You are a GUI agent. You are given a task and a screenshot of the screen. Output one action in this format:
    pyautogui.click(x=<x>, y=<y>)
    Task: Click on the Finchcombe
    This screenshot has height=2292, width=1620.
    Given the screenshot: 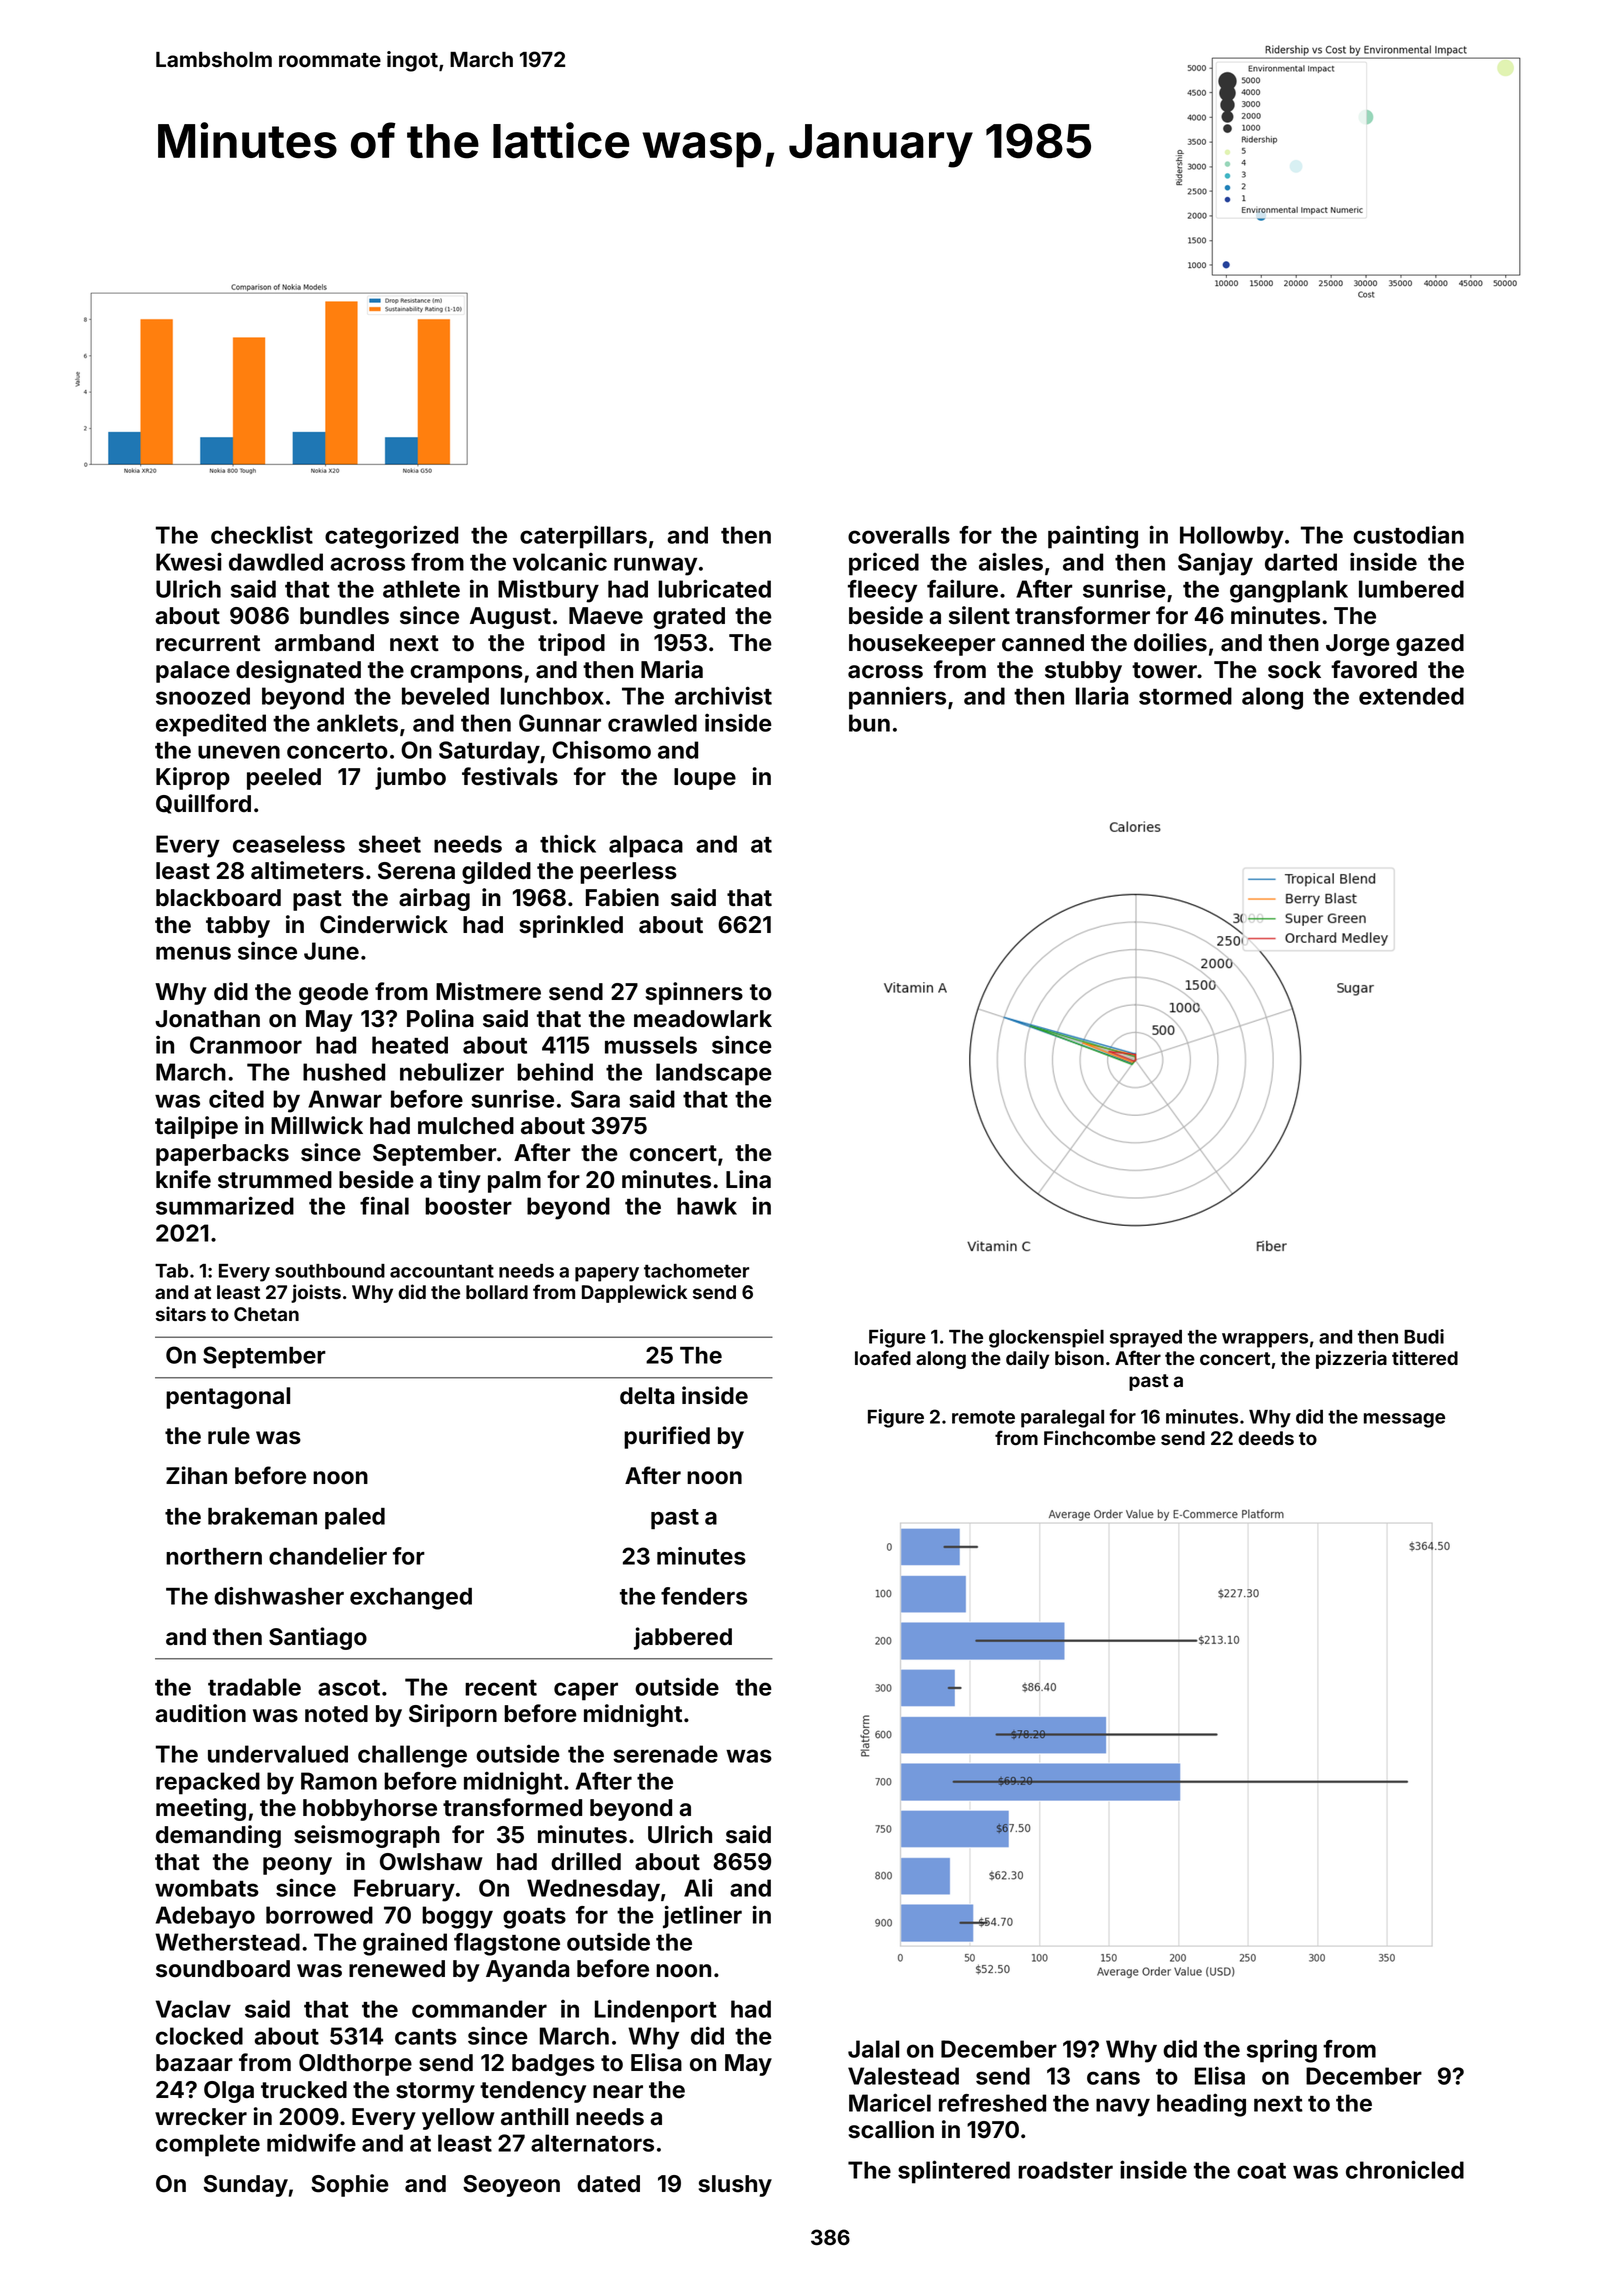 What is the action you would take?
    pyautogui.click(x=1100, y=1437)
